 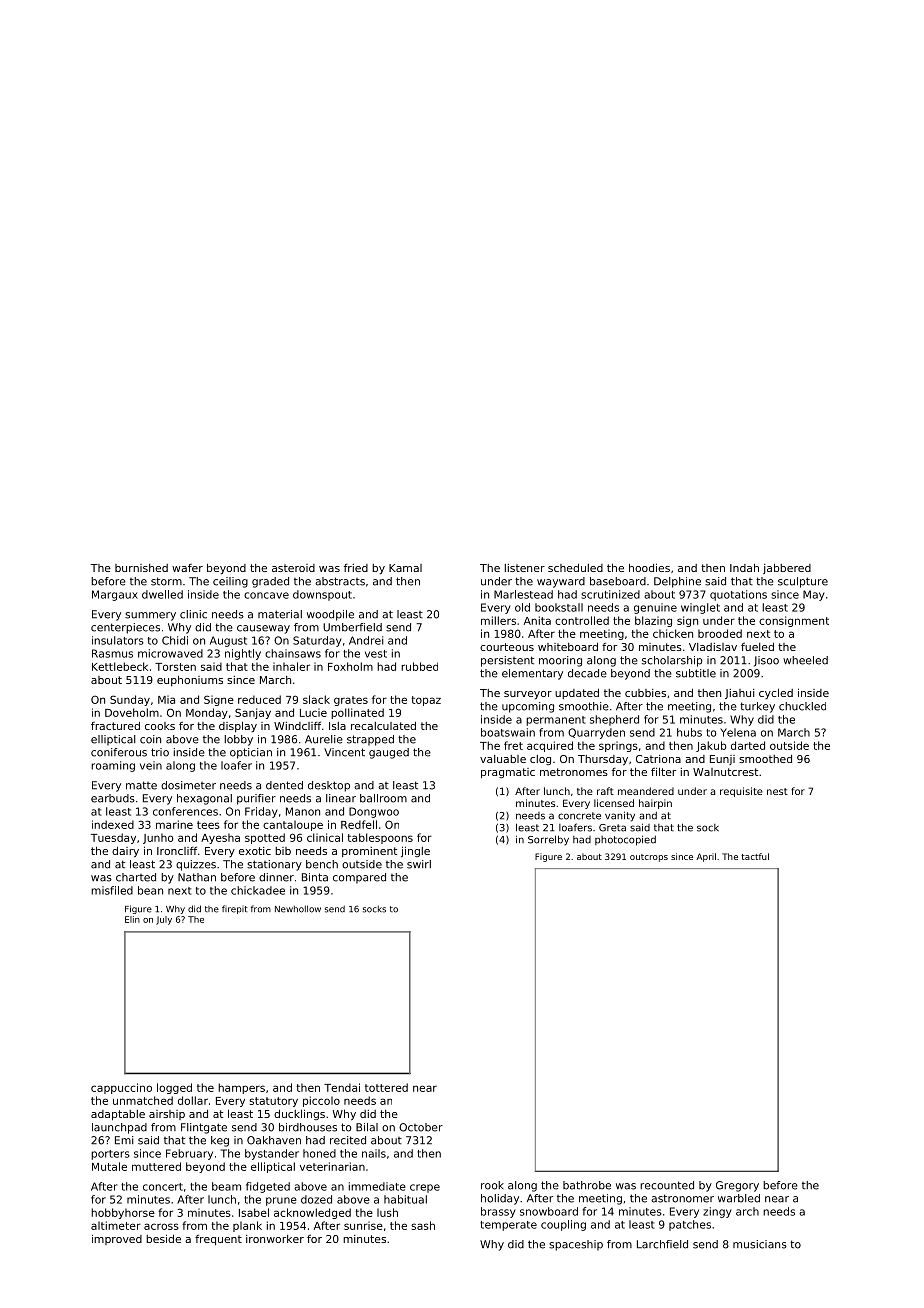 I want to click on euphoniums, so click(x=190, y=680).
